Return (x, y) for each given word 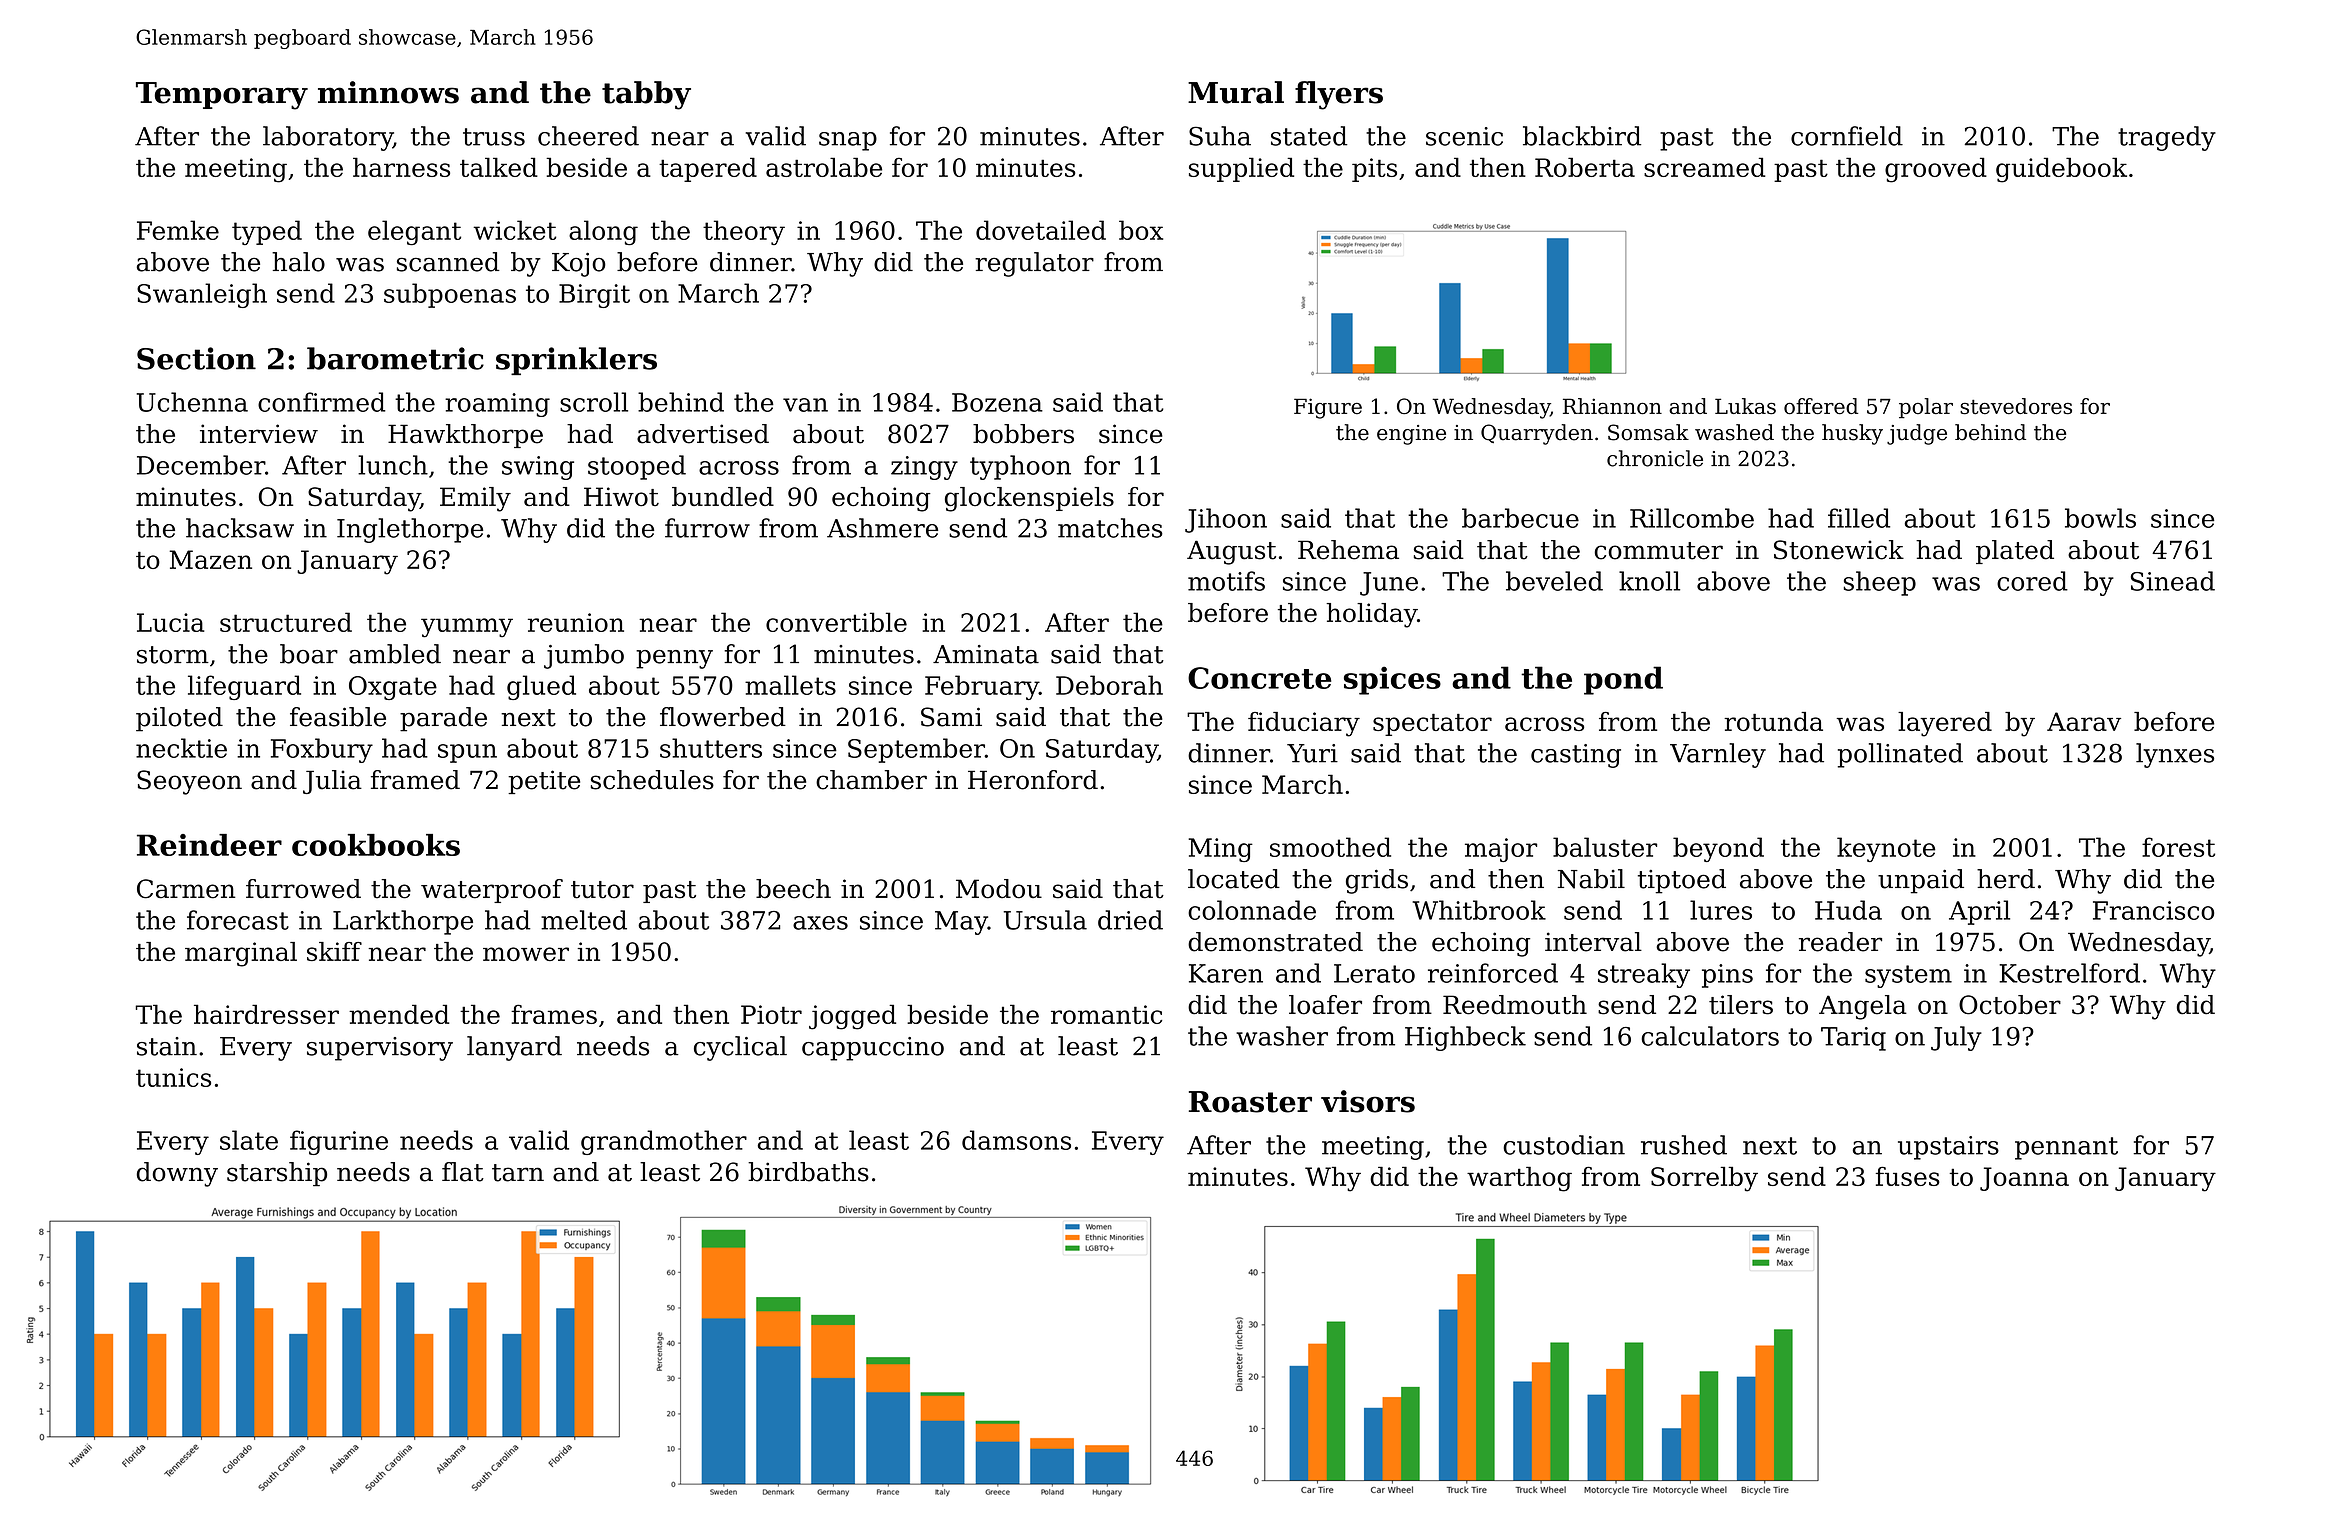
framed (415, 780)
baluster (1605, 847)
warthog (1519, 1179)
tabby (646, 95)
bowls (2100, 518)
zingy (924, 468)
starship (277, 1174)
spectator (1432, 725)
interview (259, 434)
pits (1374, 170)
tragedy (2167, 138)
